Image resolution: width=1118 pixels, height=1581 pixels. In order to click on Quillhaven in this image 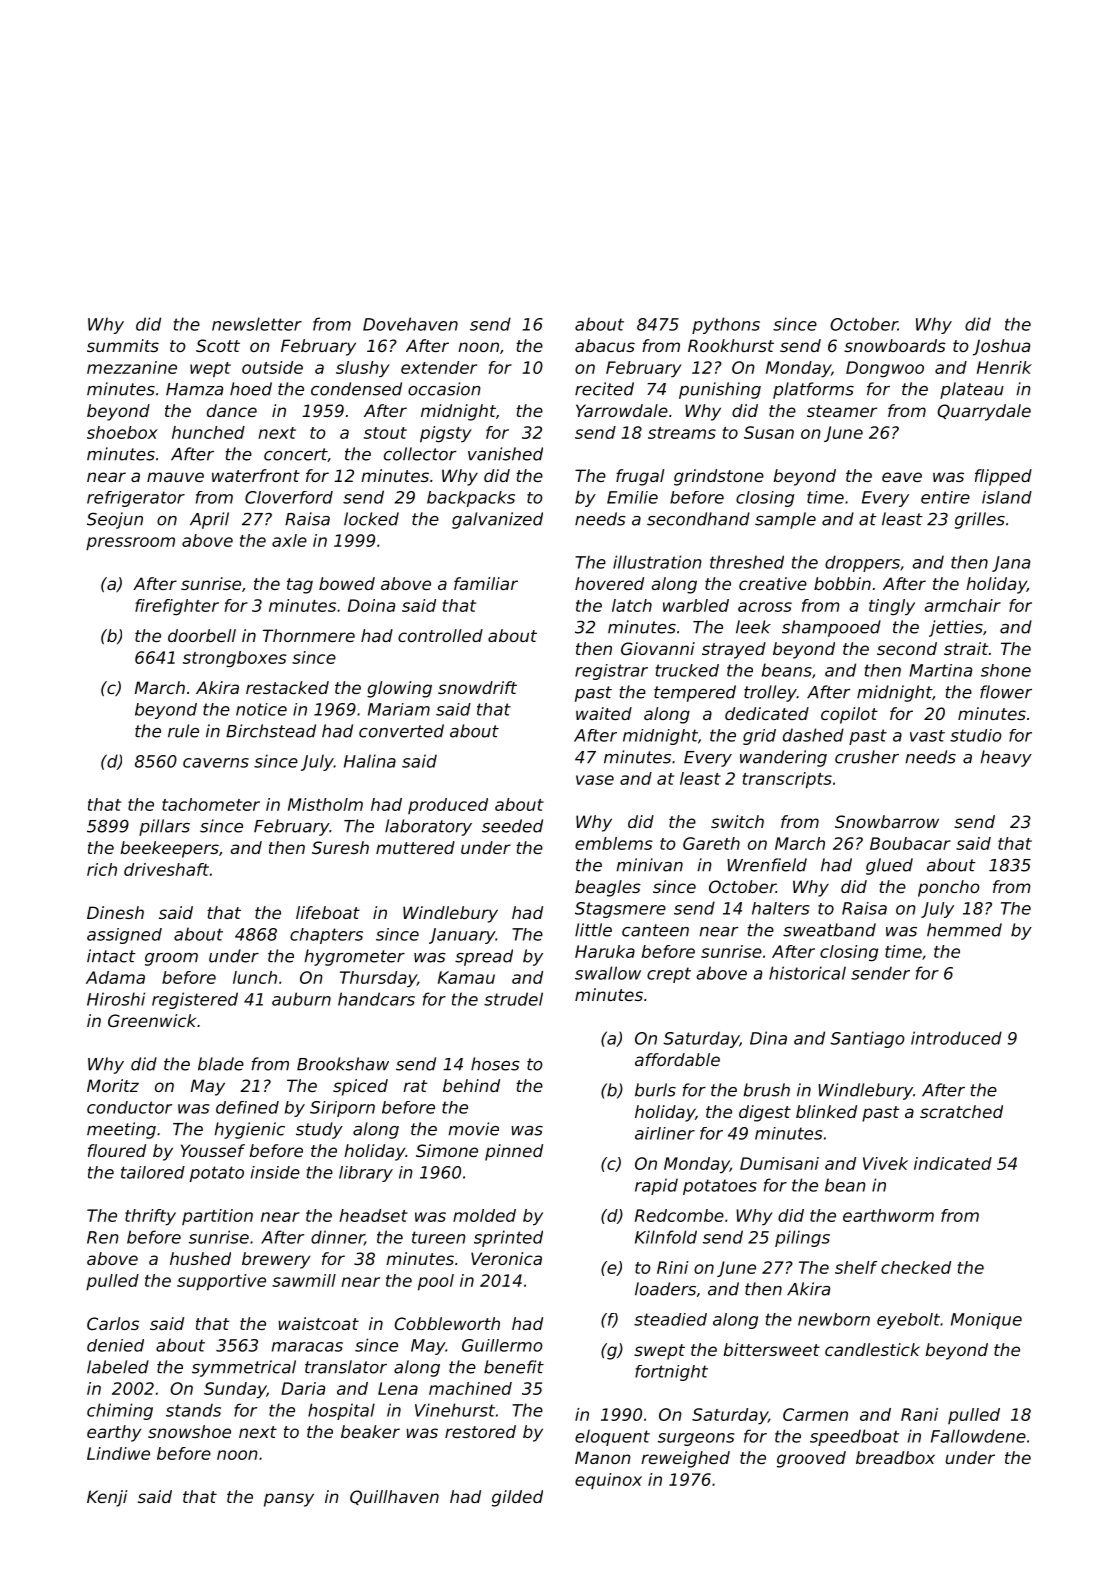, I will do `click(394, 1497)`.
